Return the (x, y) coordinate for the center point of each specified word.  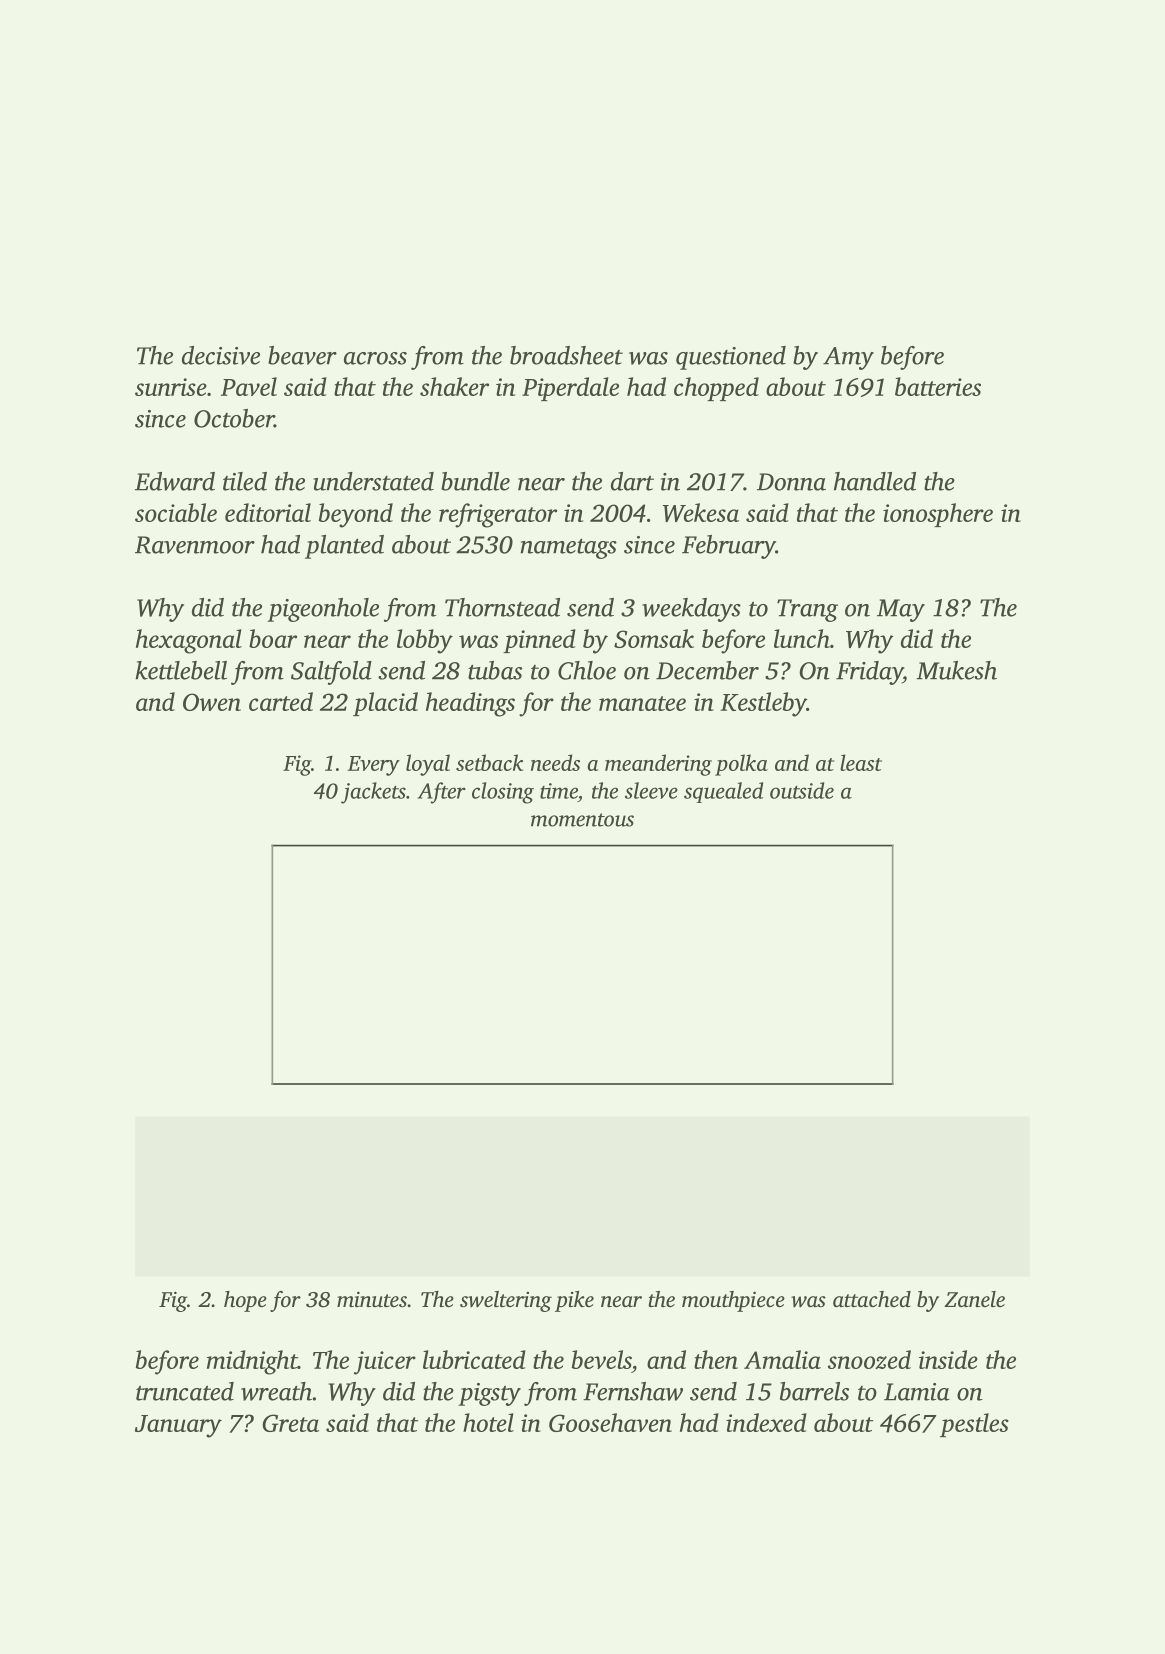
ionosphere (938, 515)
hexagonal (189, 641)
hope (245, 1301)
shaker (454, 386)
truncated (185, 1391)
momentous (582, 820)
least (861, 762)
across (375, 358)
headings (470, 704)
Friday (869, 673)
